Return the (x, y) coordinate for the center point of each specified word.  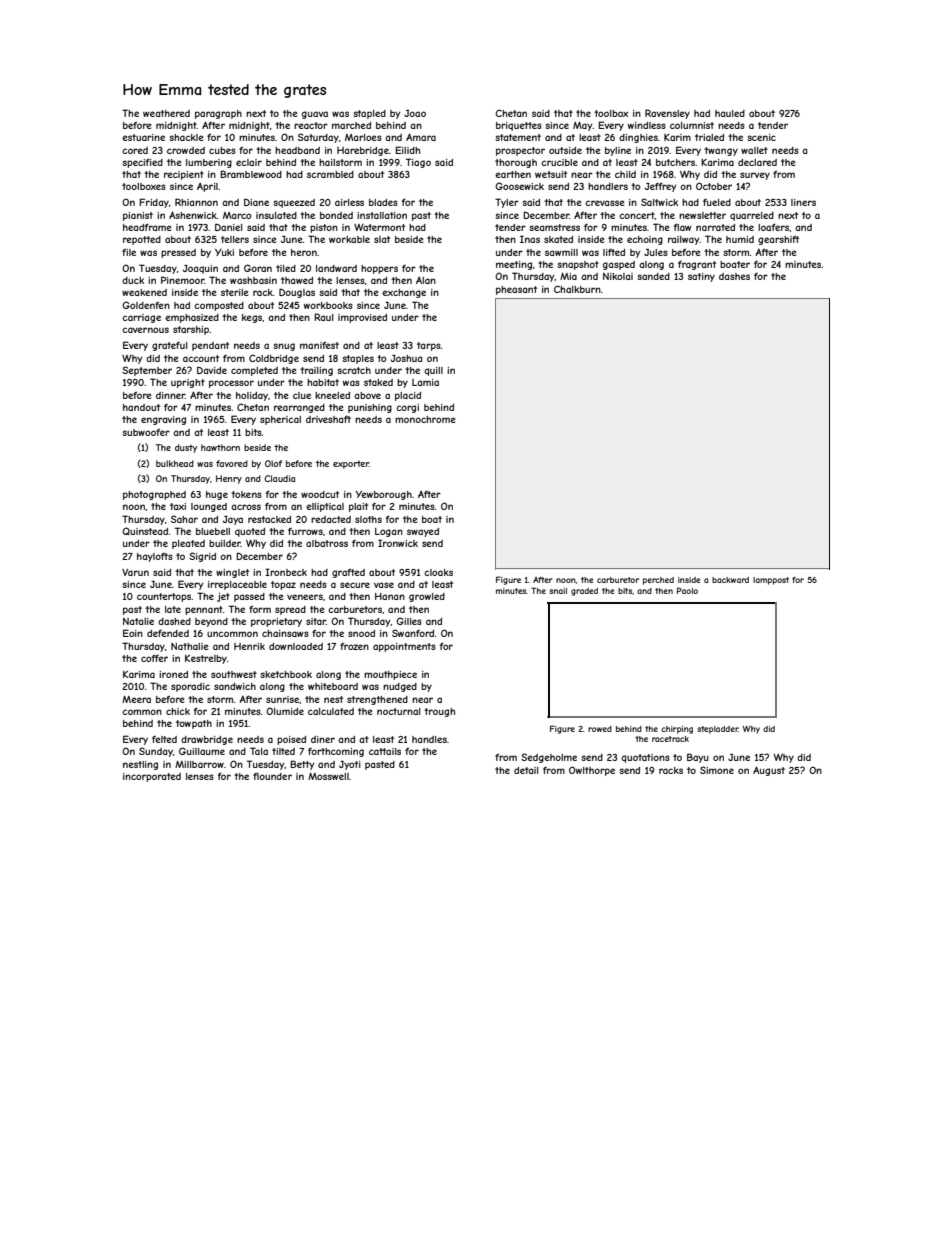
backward (730, 580)
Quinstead (145, 531)
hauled (730, 113)
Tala (259, 751)
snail (558, 591)
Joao (415, 113)
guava (315, 115)
